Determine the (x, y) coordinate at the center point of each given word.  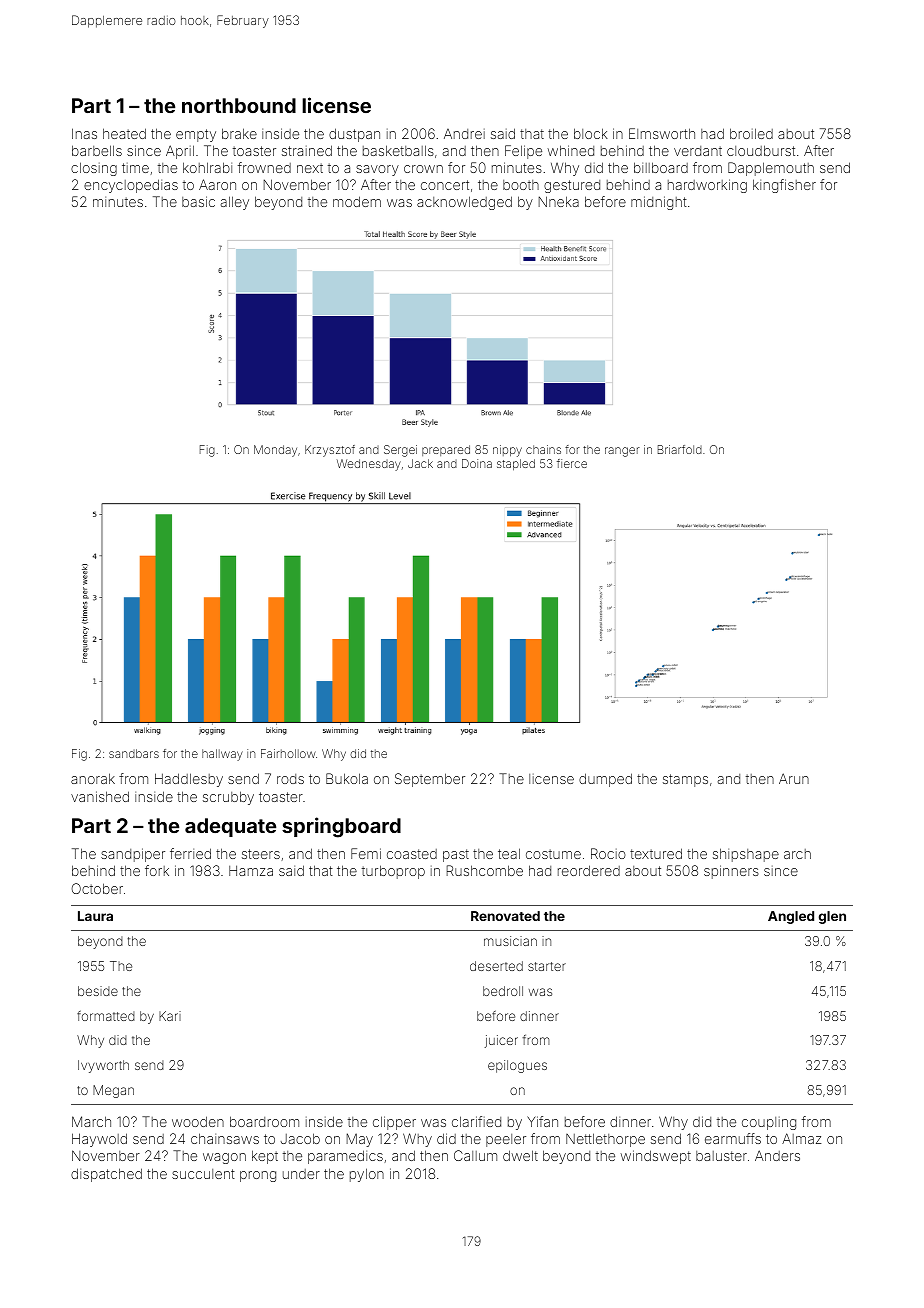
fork (157, 870)
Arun (794, 778)
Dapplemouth (771, 169)
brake (239, 133)
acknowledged (464, 203)
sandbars (134, 753)
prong (258, 1176)
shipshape (746, 855)
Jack (420, 463)
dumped (605, 780)
